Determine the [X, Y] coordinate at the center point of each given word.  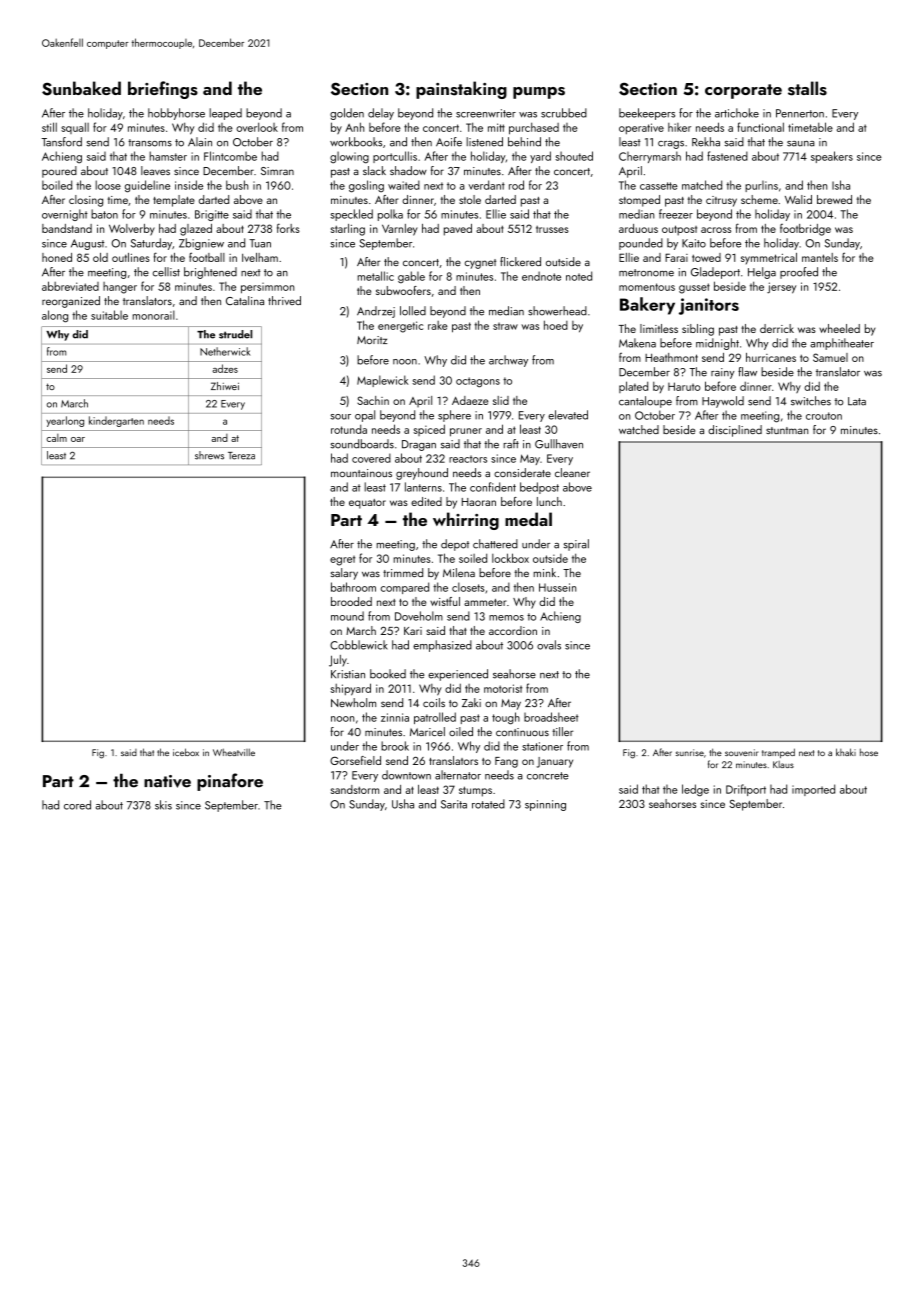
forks [288, 228]
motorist [503, 688]
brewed [834, 199]
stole [470, 199]
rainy [722, 373]
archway [508, 361]
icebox [186, 752]
